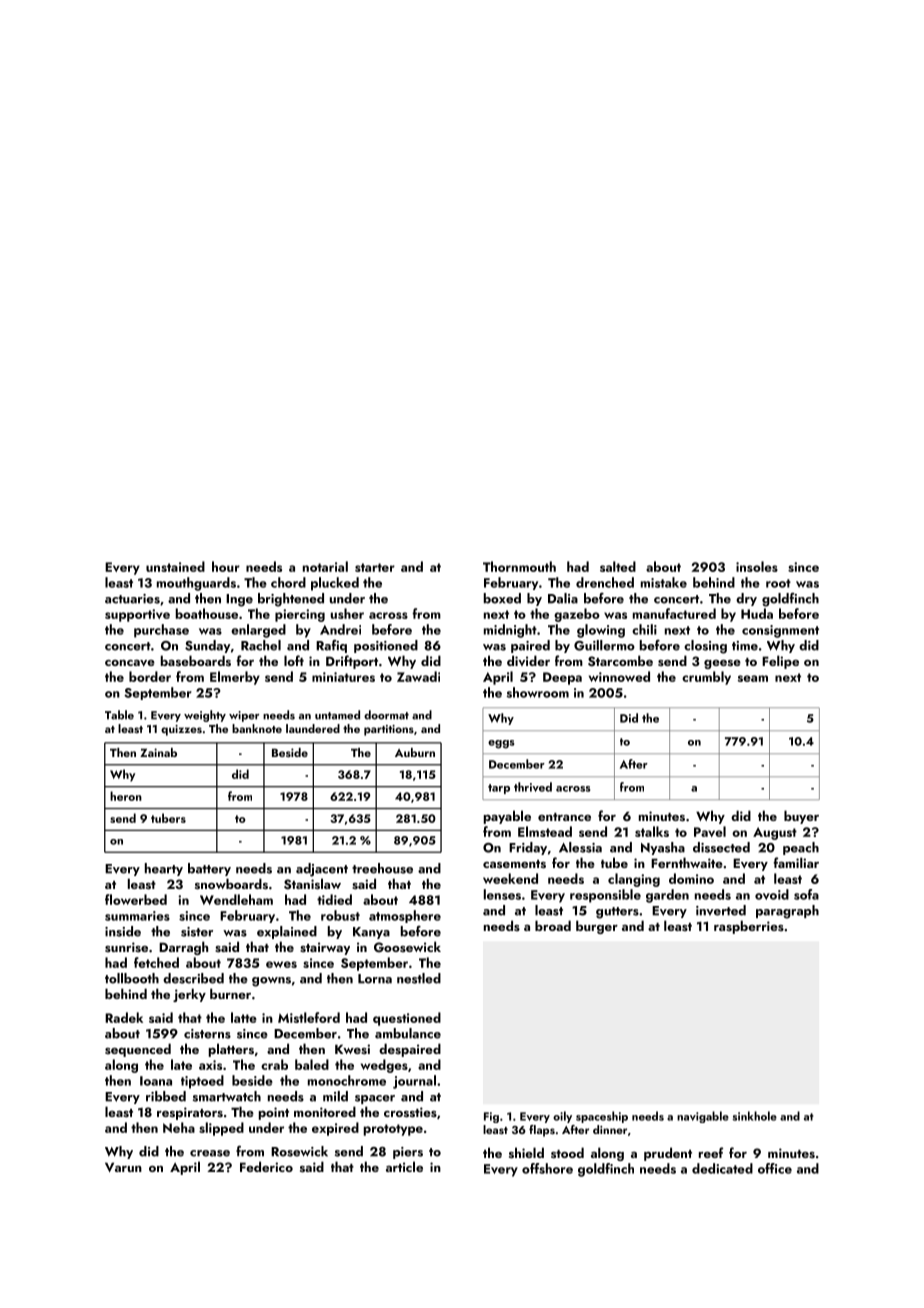 The height and width of the screenshot is (1308, 924). Describe the element at coordinates (299, 1151) in the screenshot. I see `Rosewick` at that location.
